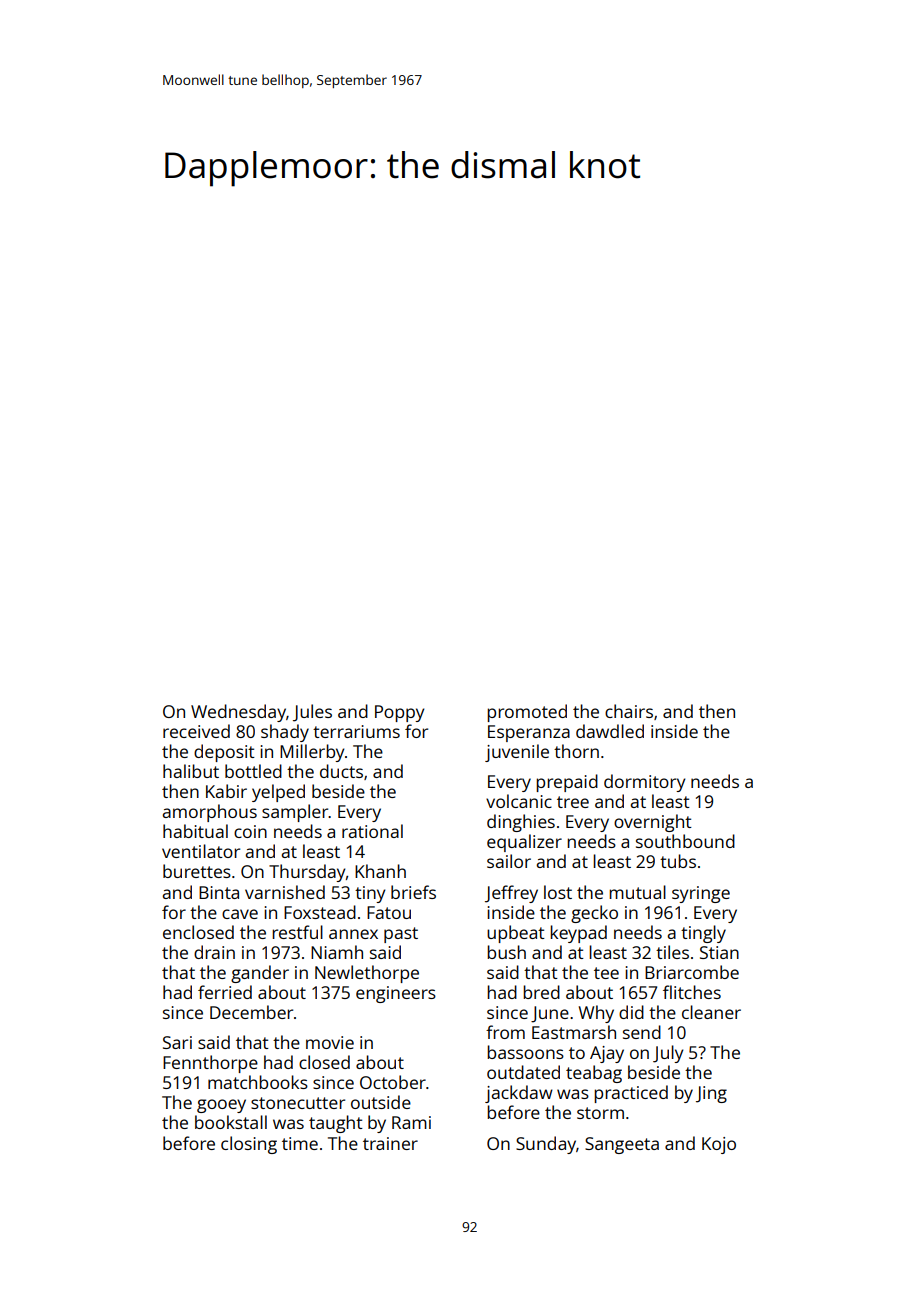 This screenshot has width=924, height=1311. I want to click on Poppy, so click(400, 713).
